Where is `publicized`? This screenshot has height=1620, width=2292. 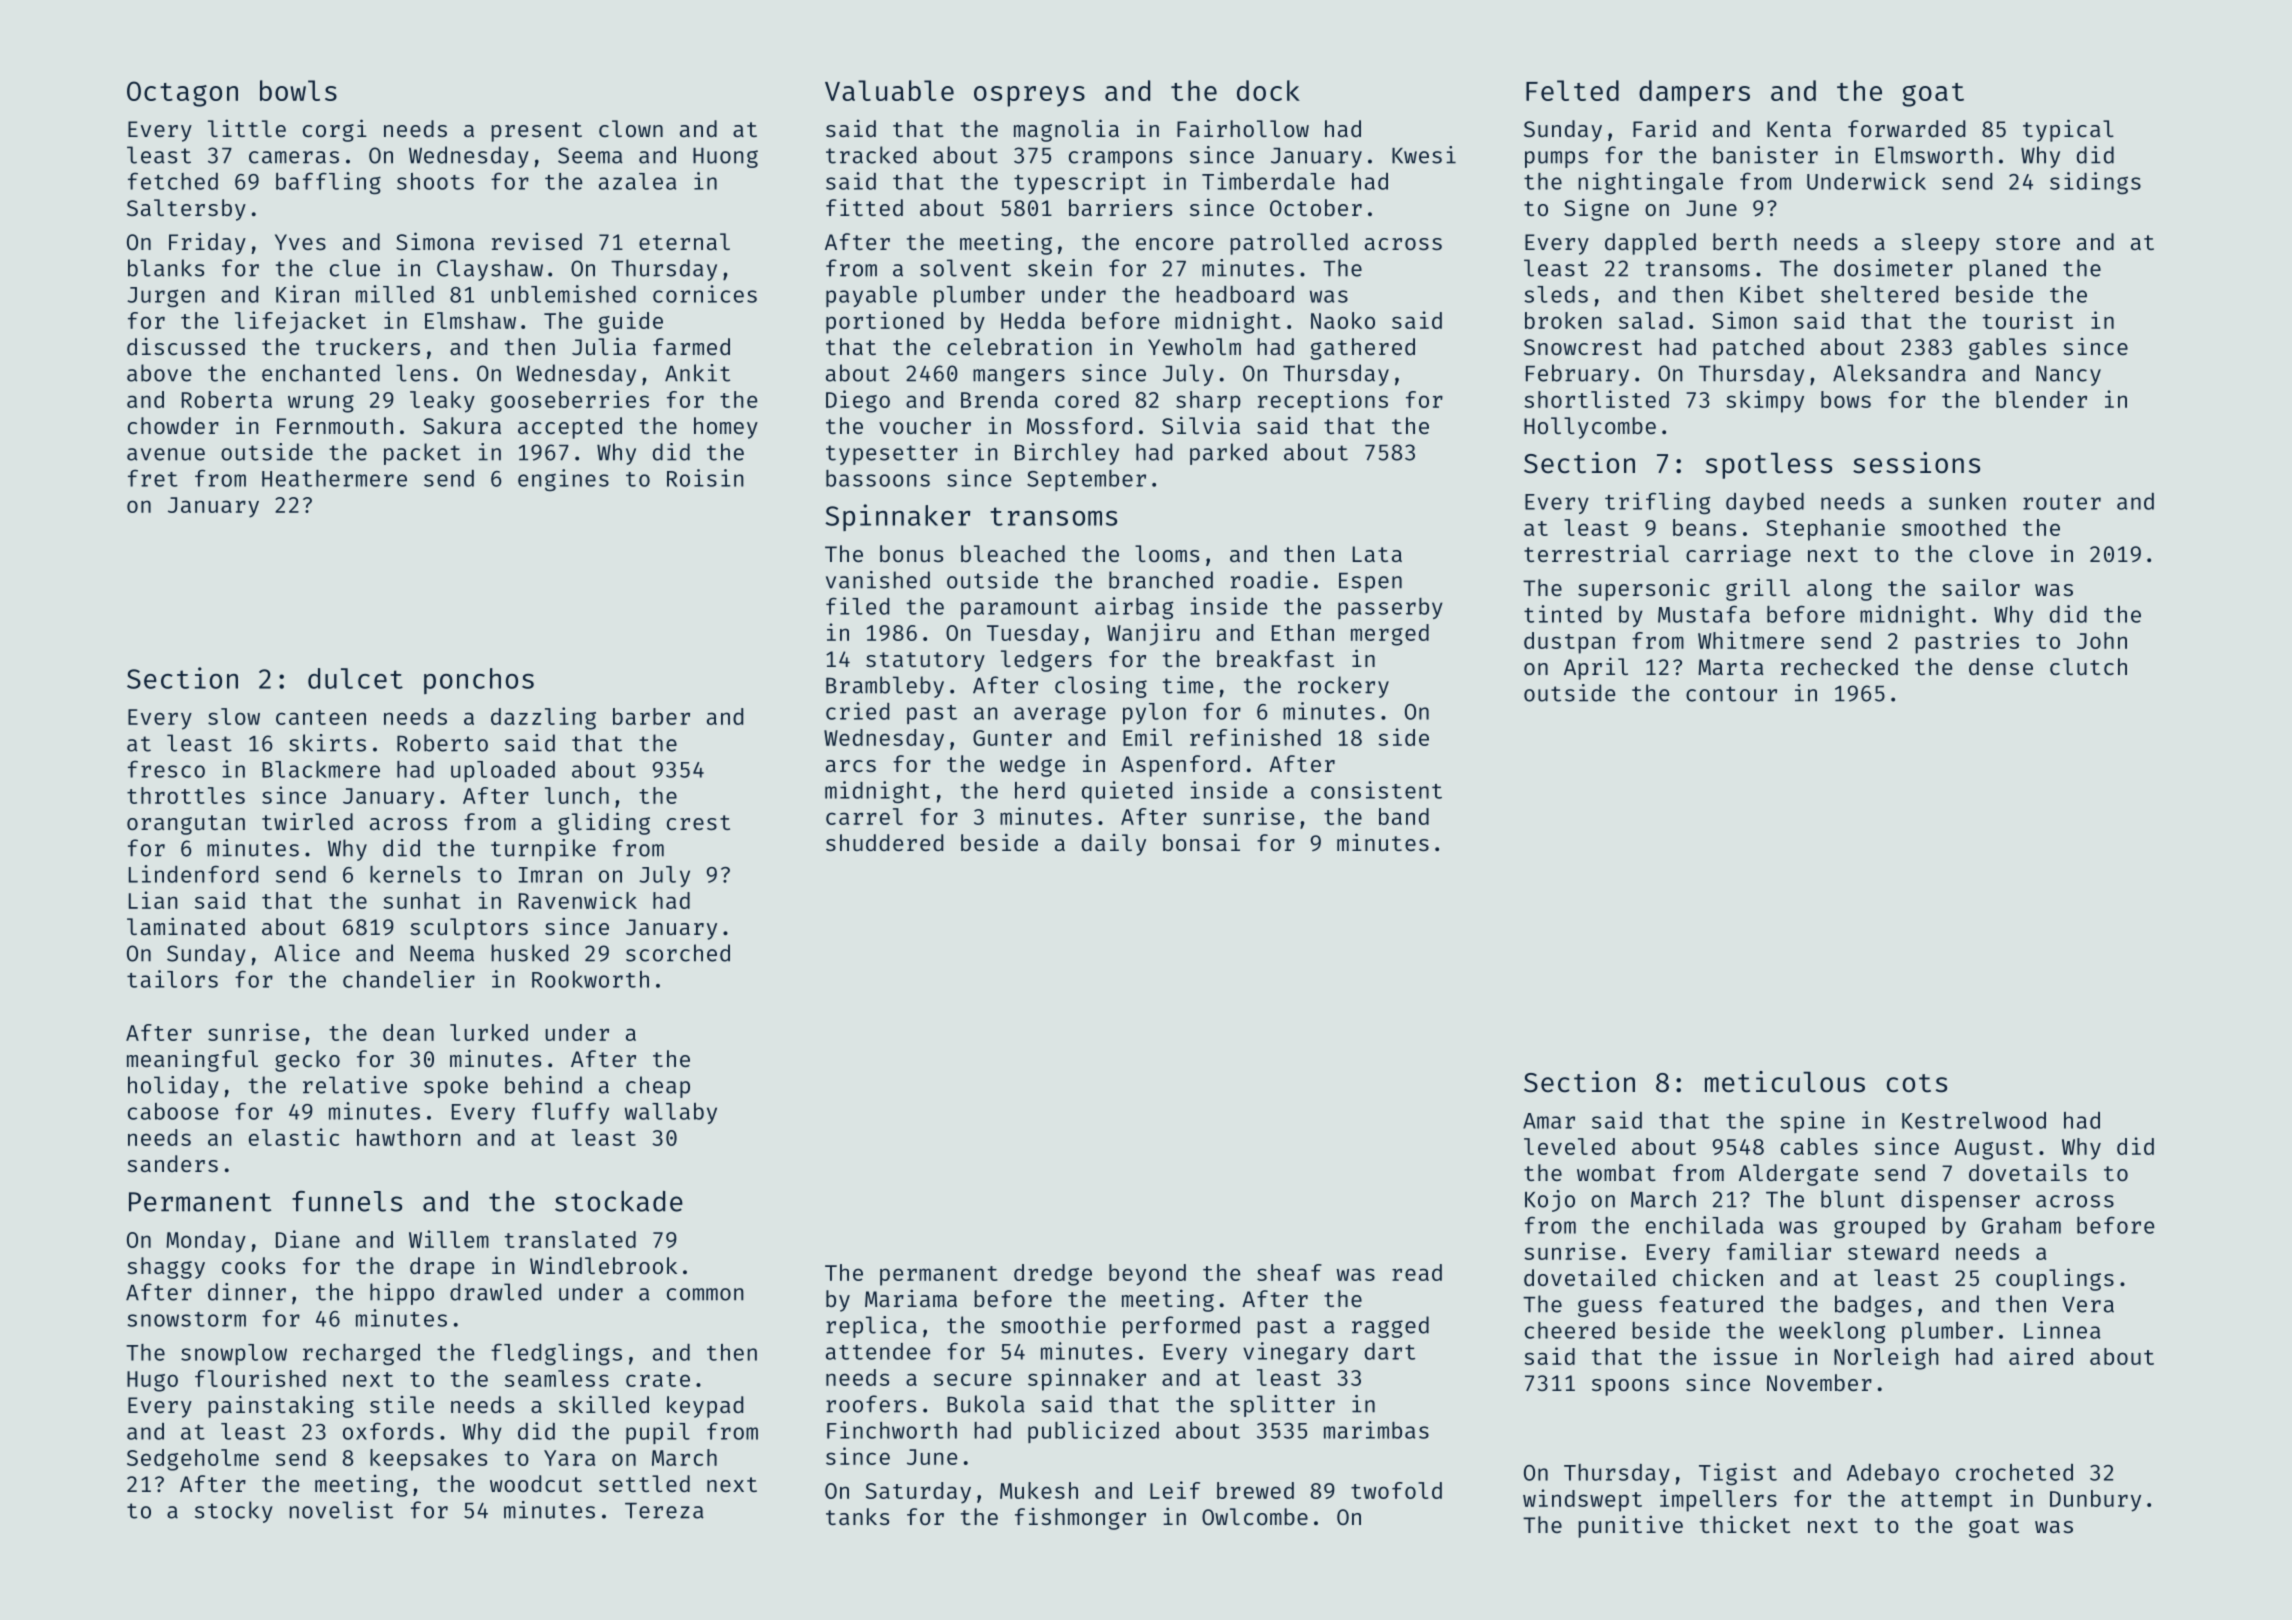
publicized is located at coordinates (1093, 1432).
